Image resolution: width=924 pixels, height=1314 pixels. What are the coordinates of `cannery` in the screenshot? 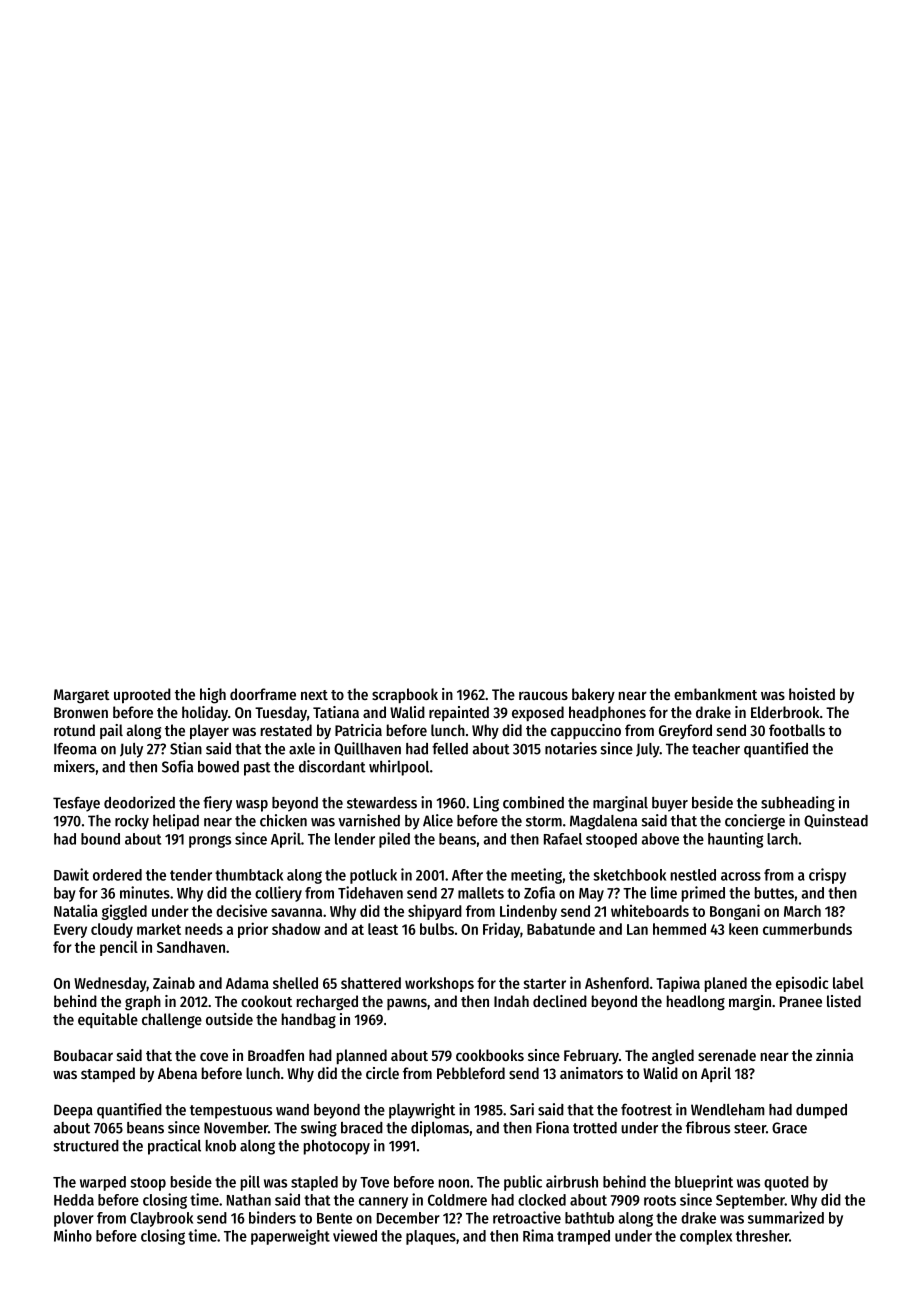 It's located at (383, 1203).
